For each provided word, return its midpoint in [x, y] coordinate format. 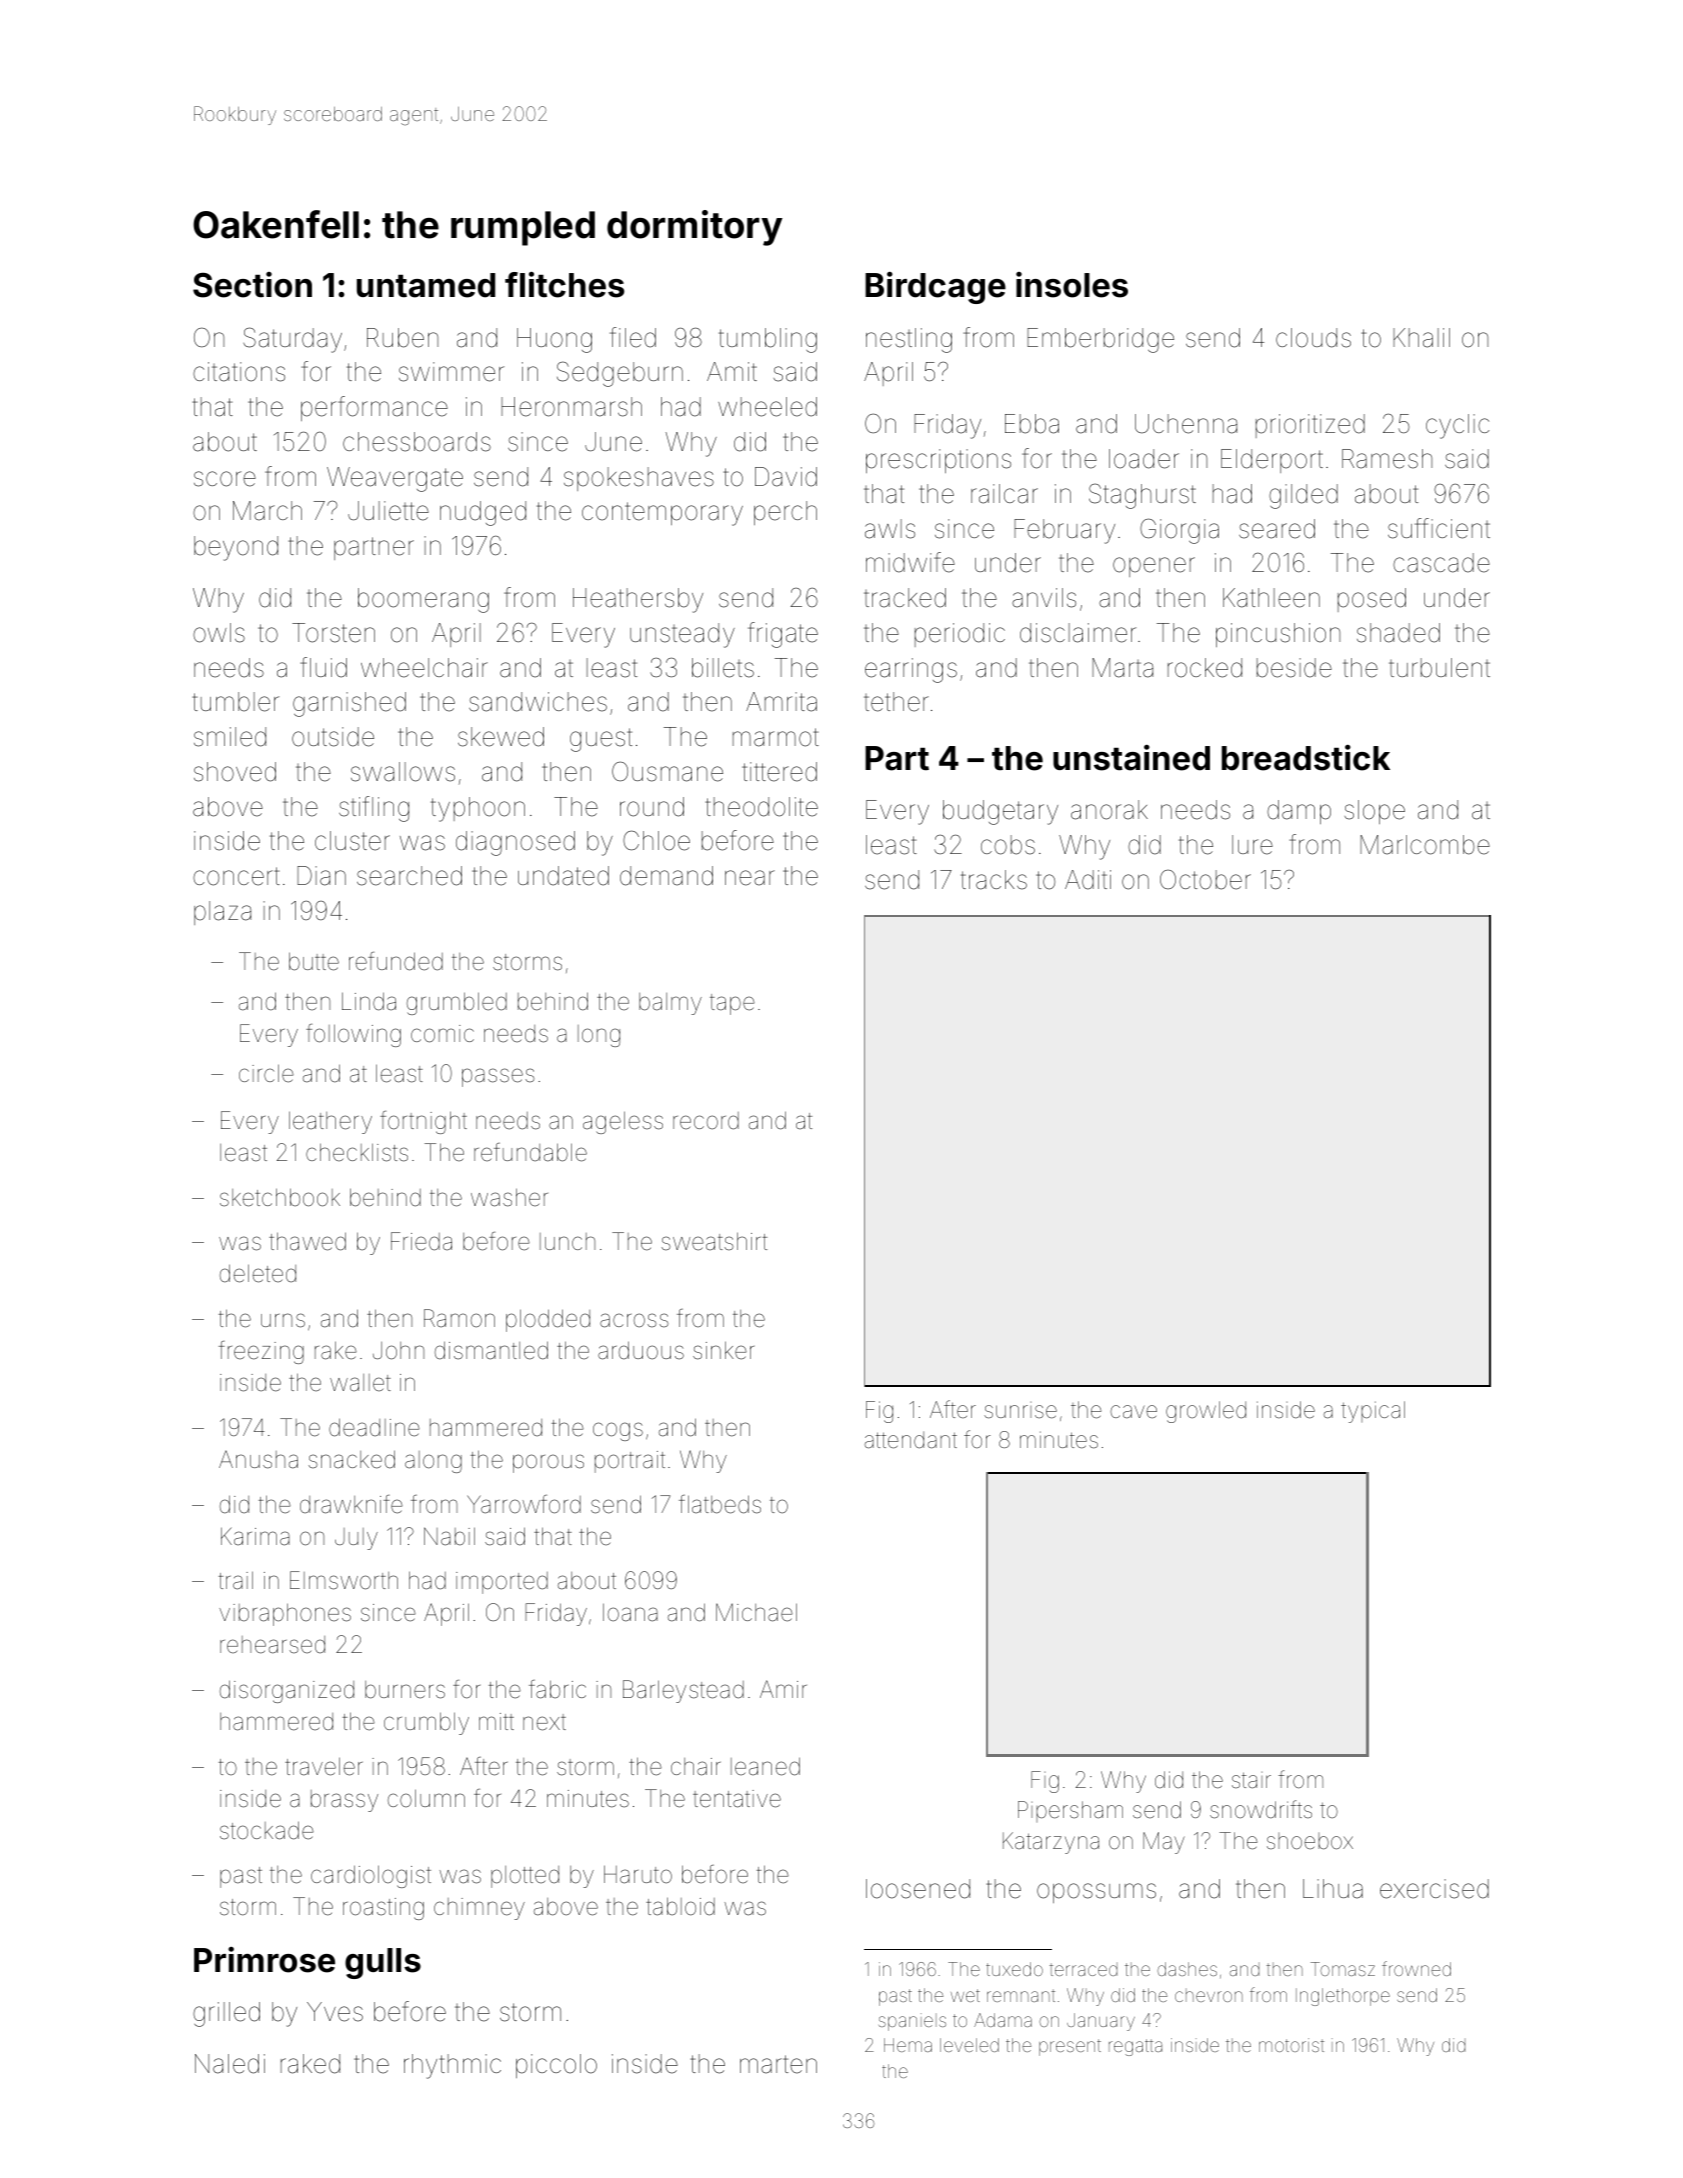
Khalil [1421, 338]
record [706, 1121]
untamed [426, 285]
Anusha [258, 1459]
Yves [335, 2012]
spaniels [912, 2022]
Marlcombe [1425, 845]
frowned [1416, 1968]
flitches [564, 285]
